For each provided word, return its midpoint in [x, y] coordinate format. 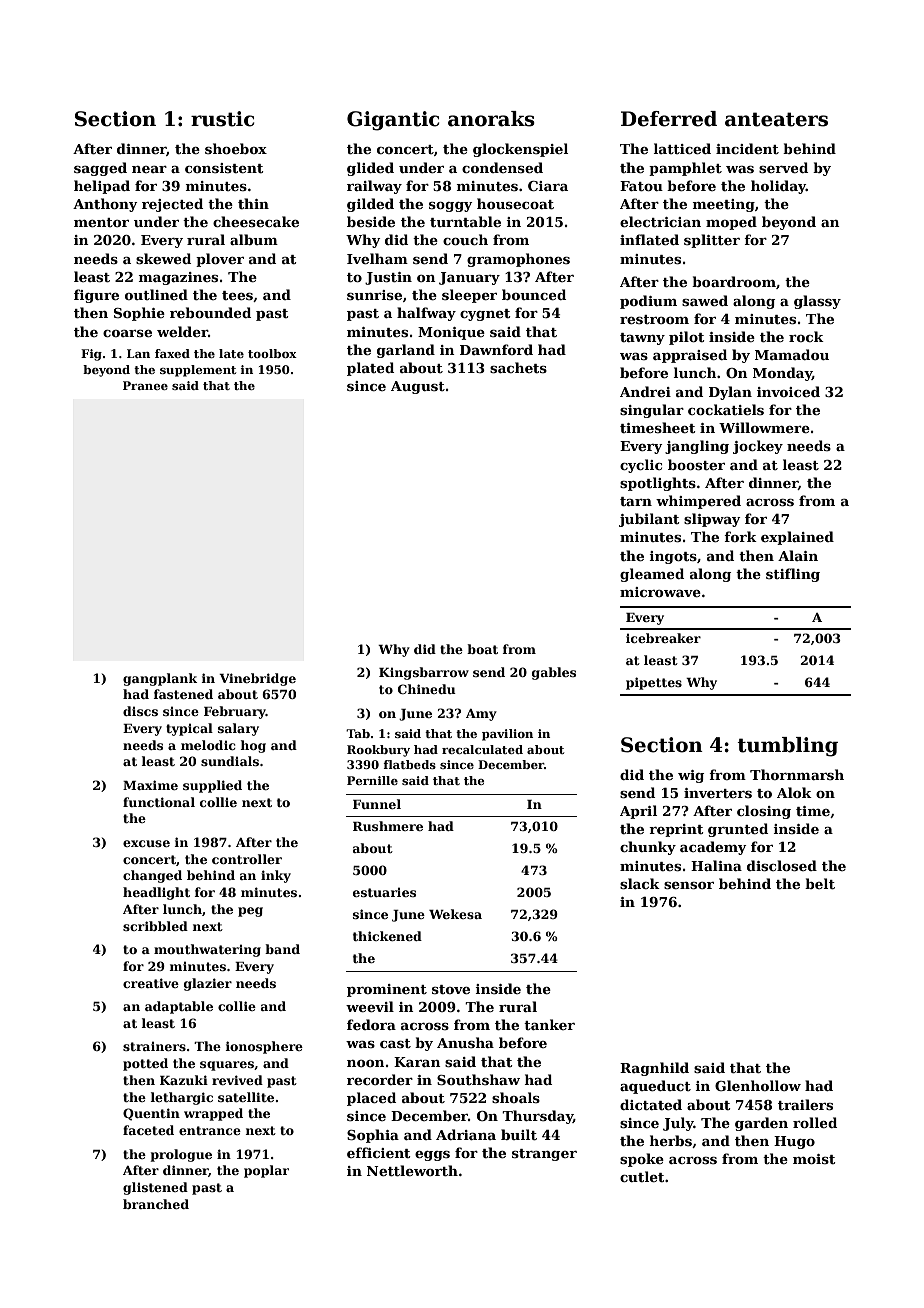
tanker [549, 1024]
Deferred [669, 119]
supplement [198, 371]
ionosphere [264, 1047]
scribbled [155, 926]
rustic [223, 119]
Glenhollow [758, 1085]
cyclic [641, 466]
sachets [518, 367]
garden [761, 1124]
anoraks [491, 119]
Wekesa [455, 914]
